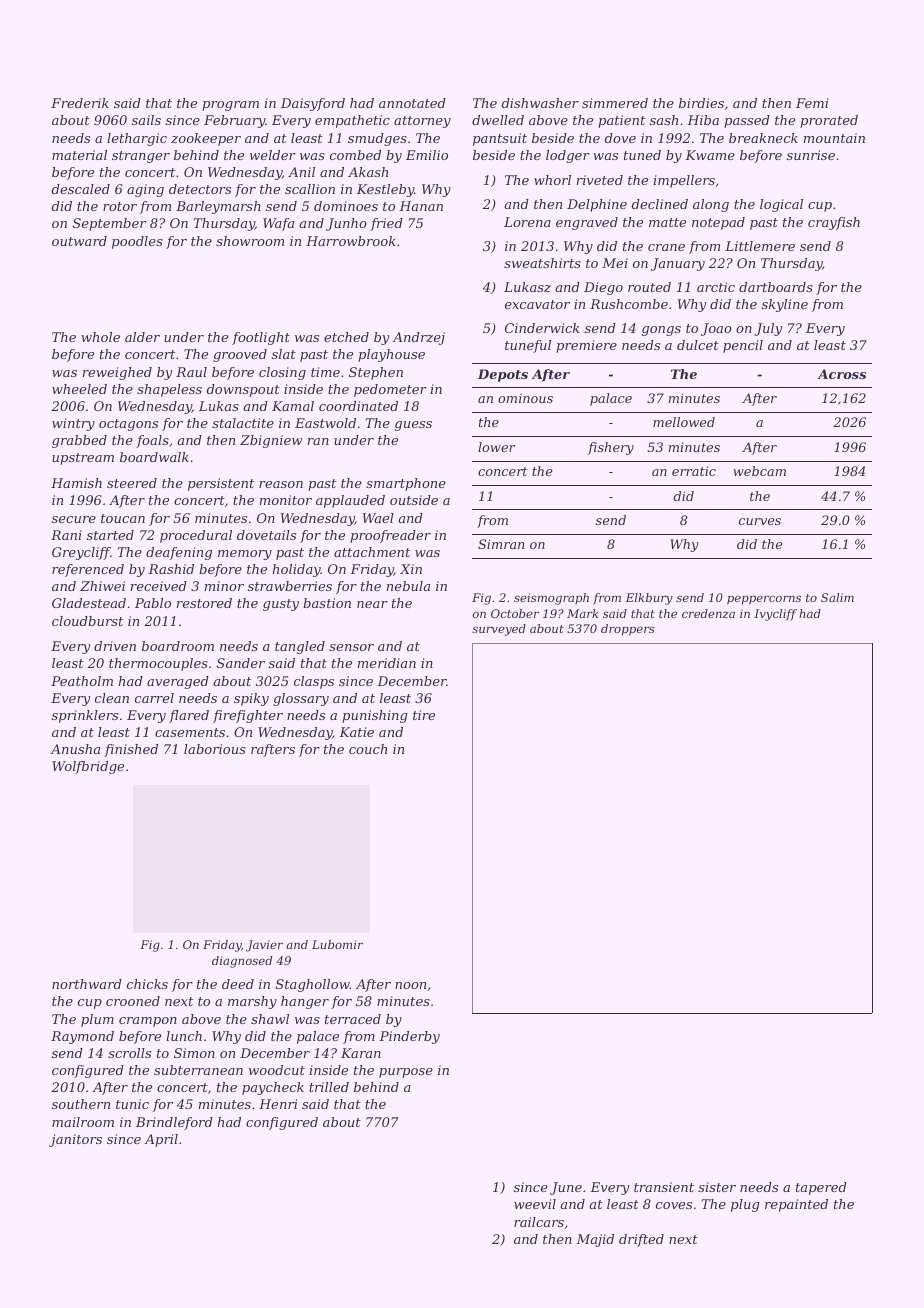 This page has height=1308, width=924. What do you see at coordinates (537, 304) in the page?
I see `excavator` at bounding box center [537, 304].
